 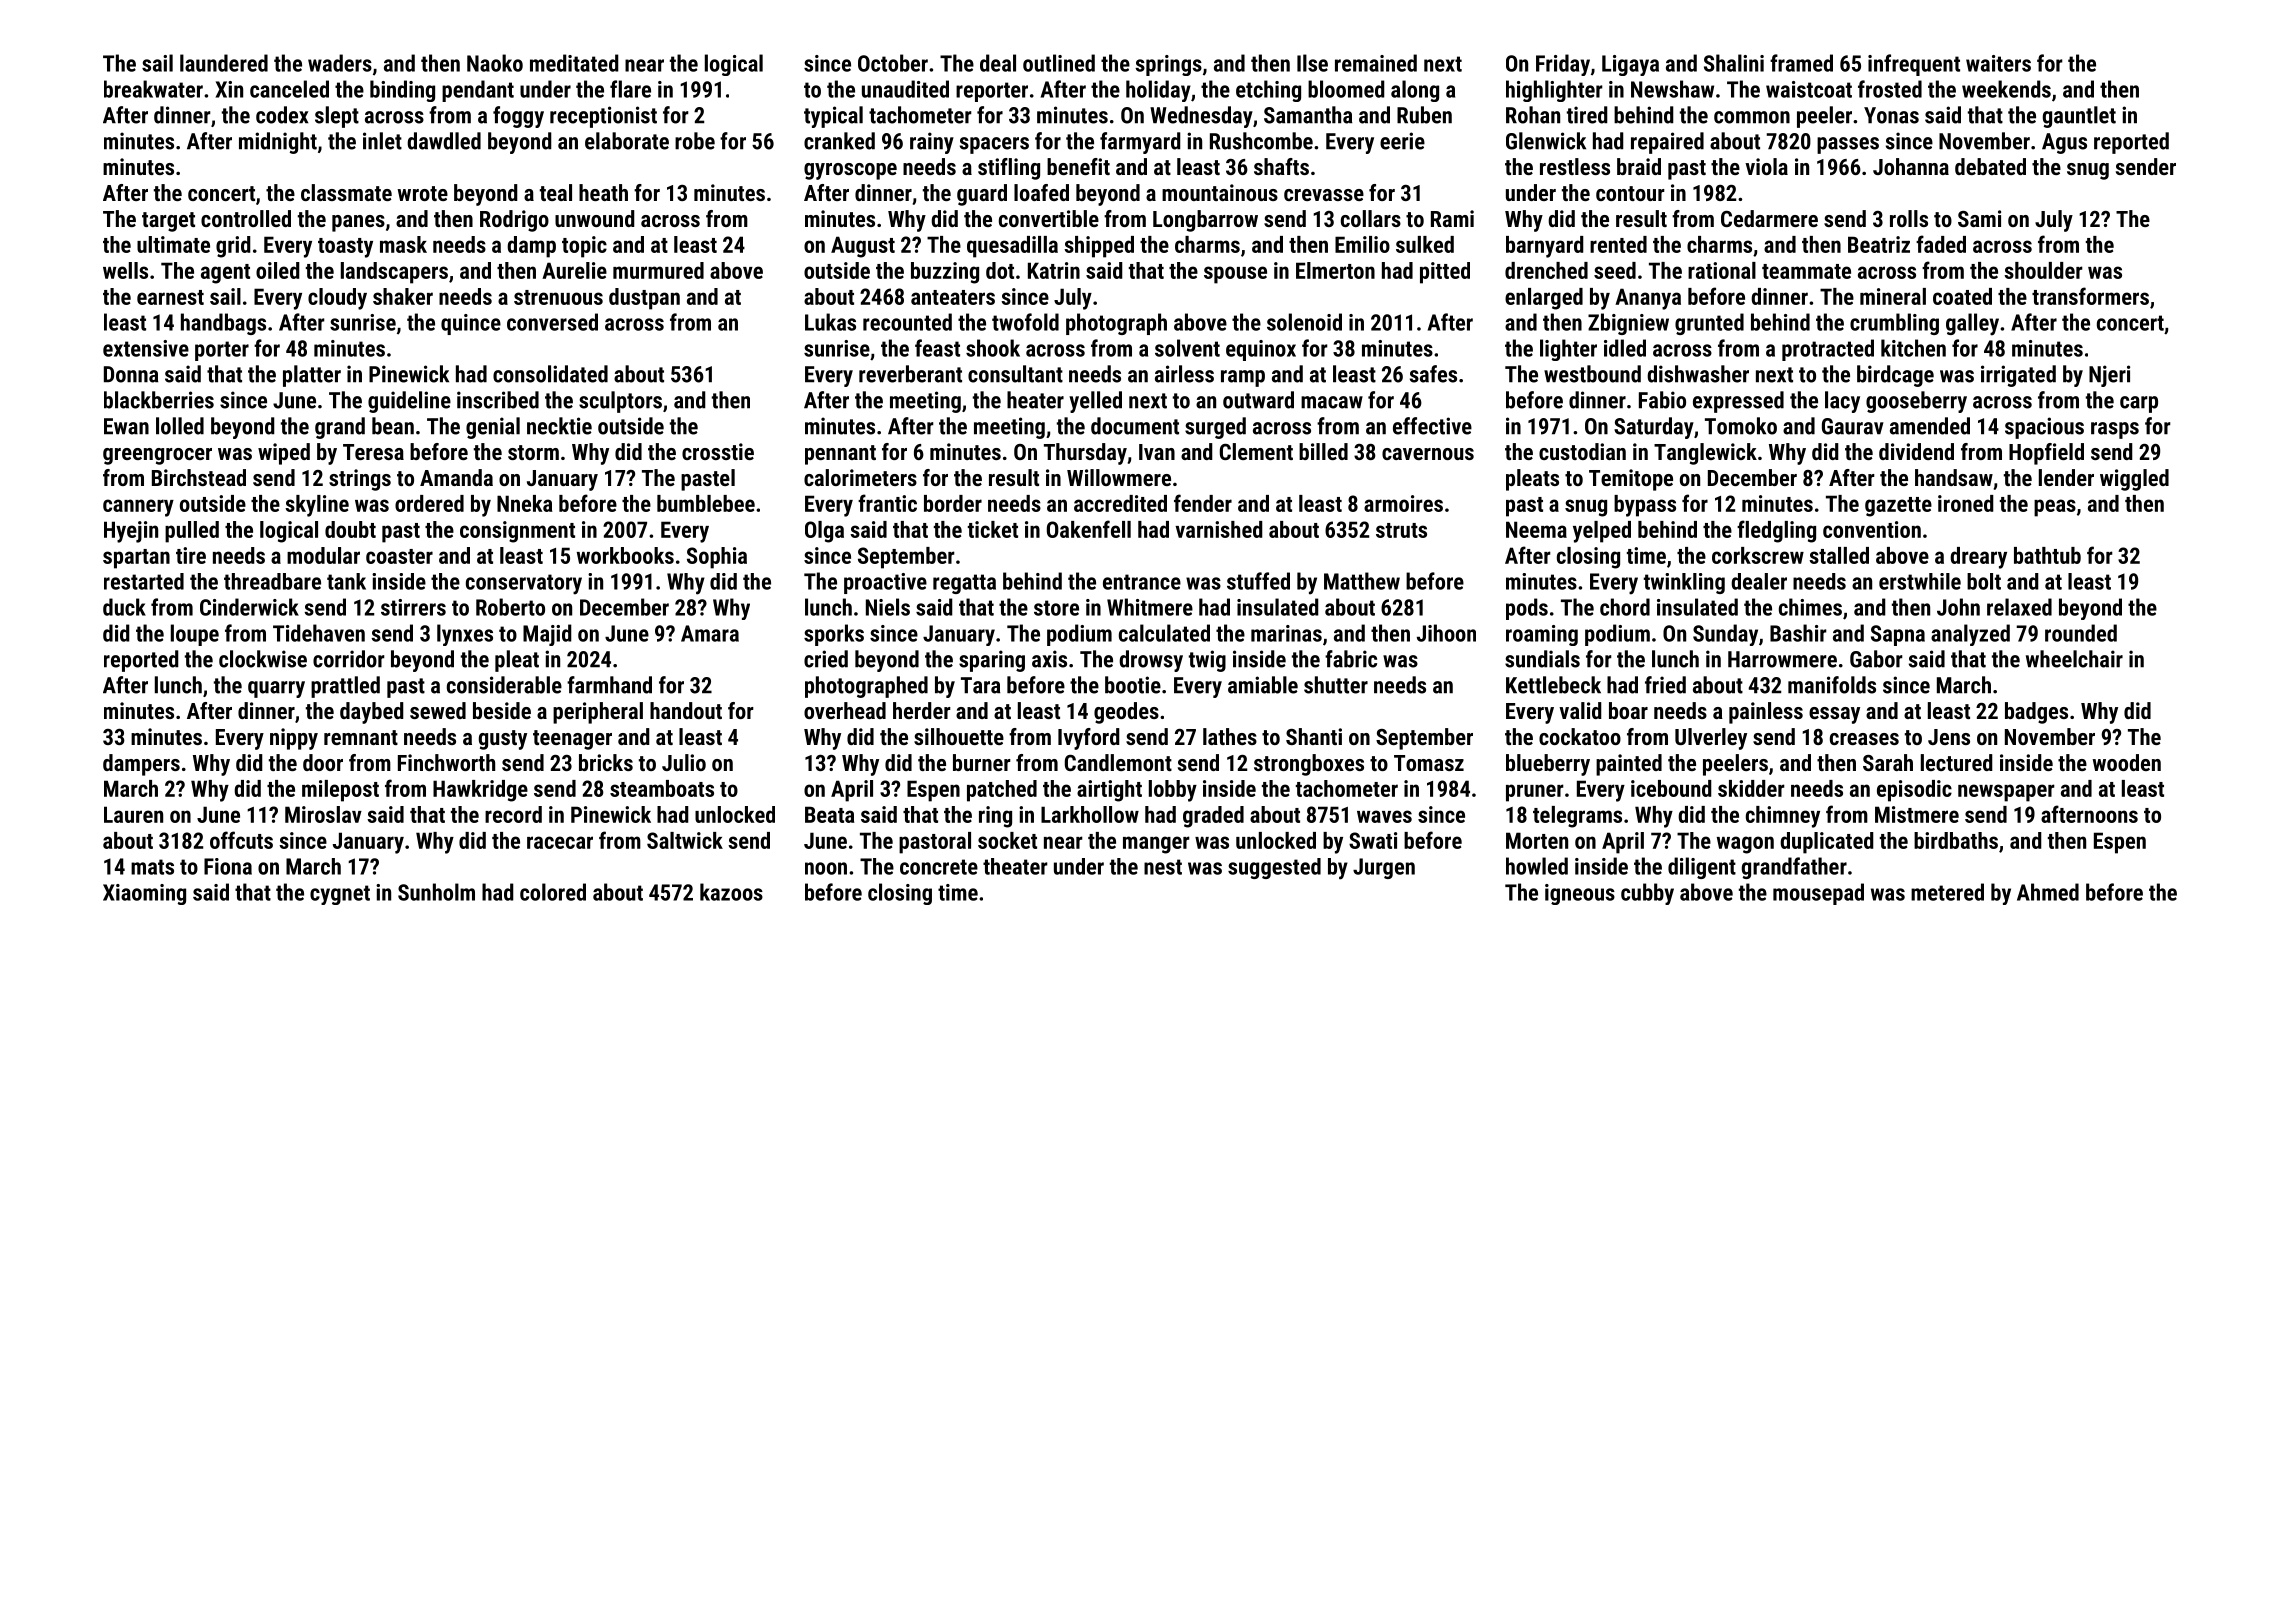 I want to click on gyroscope, so click(x=850, y=171).
